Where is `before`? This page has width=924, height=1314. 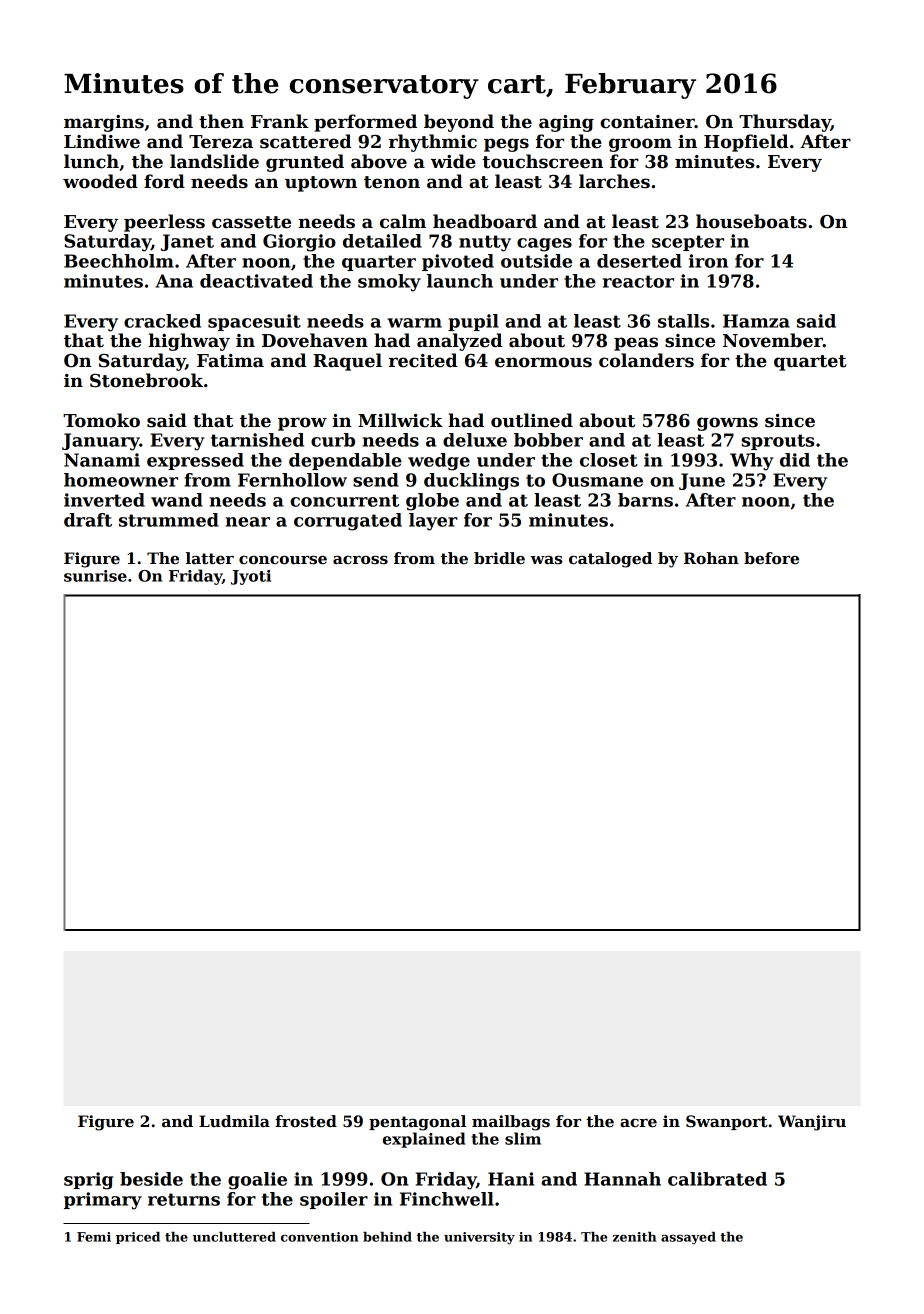
before is located at coordinates (771, 558).
